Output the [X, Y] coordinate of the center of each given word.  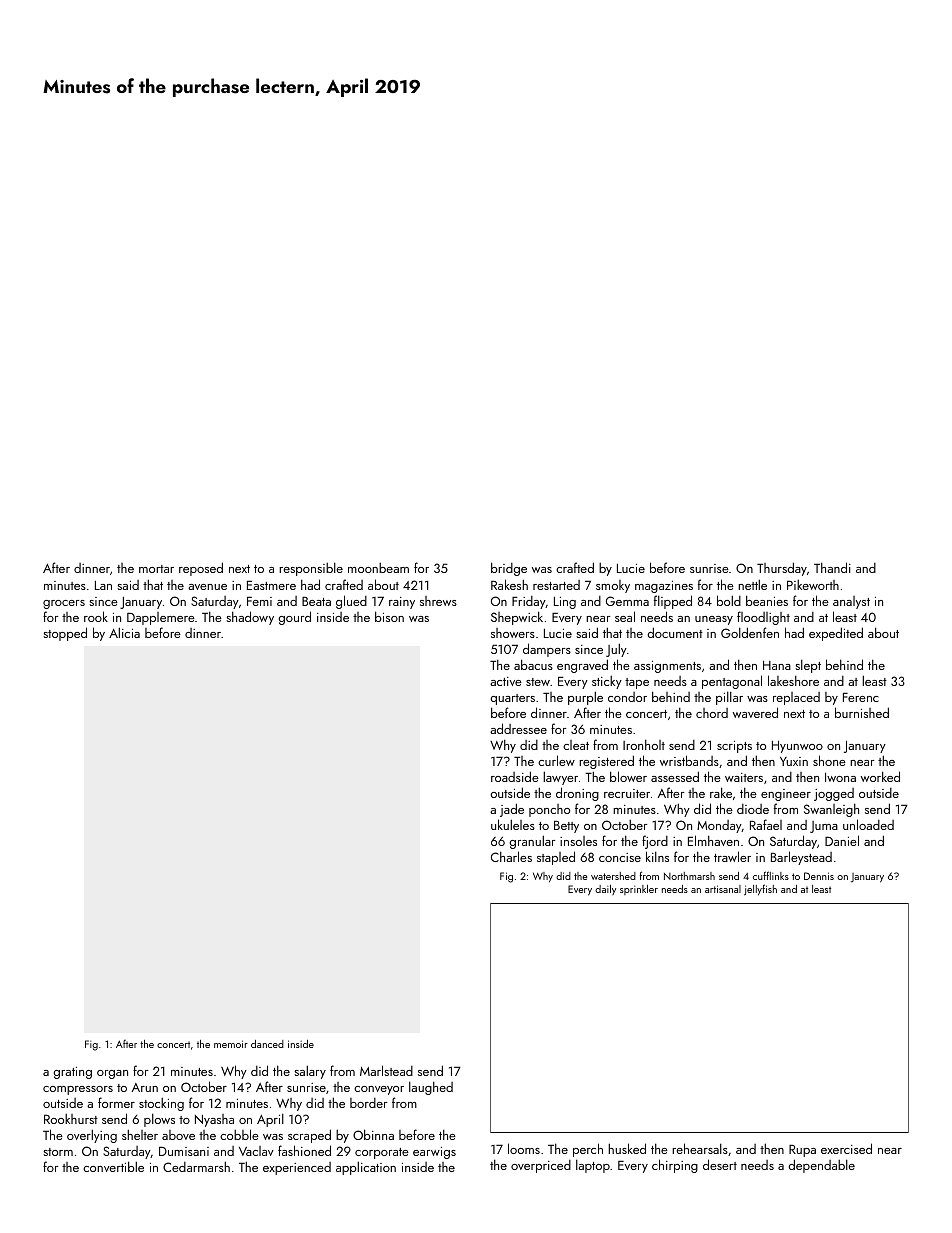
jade [512, 810]
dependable [822, 1166]
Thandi [832, 567]
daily [605, 890]
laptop [593, 1166]
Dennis [819, 876]
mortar [156, 569]
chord [712, 713]
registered [606, 762]
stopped [65, 634]
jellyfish [760, 890]
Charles [511, 856]
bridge [509, 569]
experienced [297, 1168]
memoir [231, 1044]
